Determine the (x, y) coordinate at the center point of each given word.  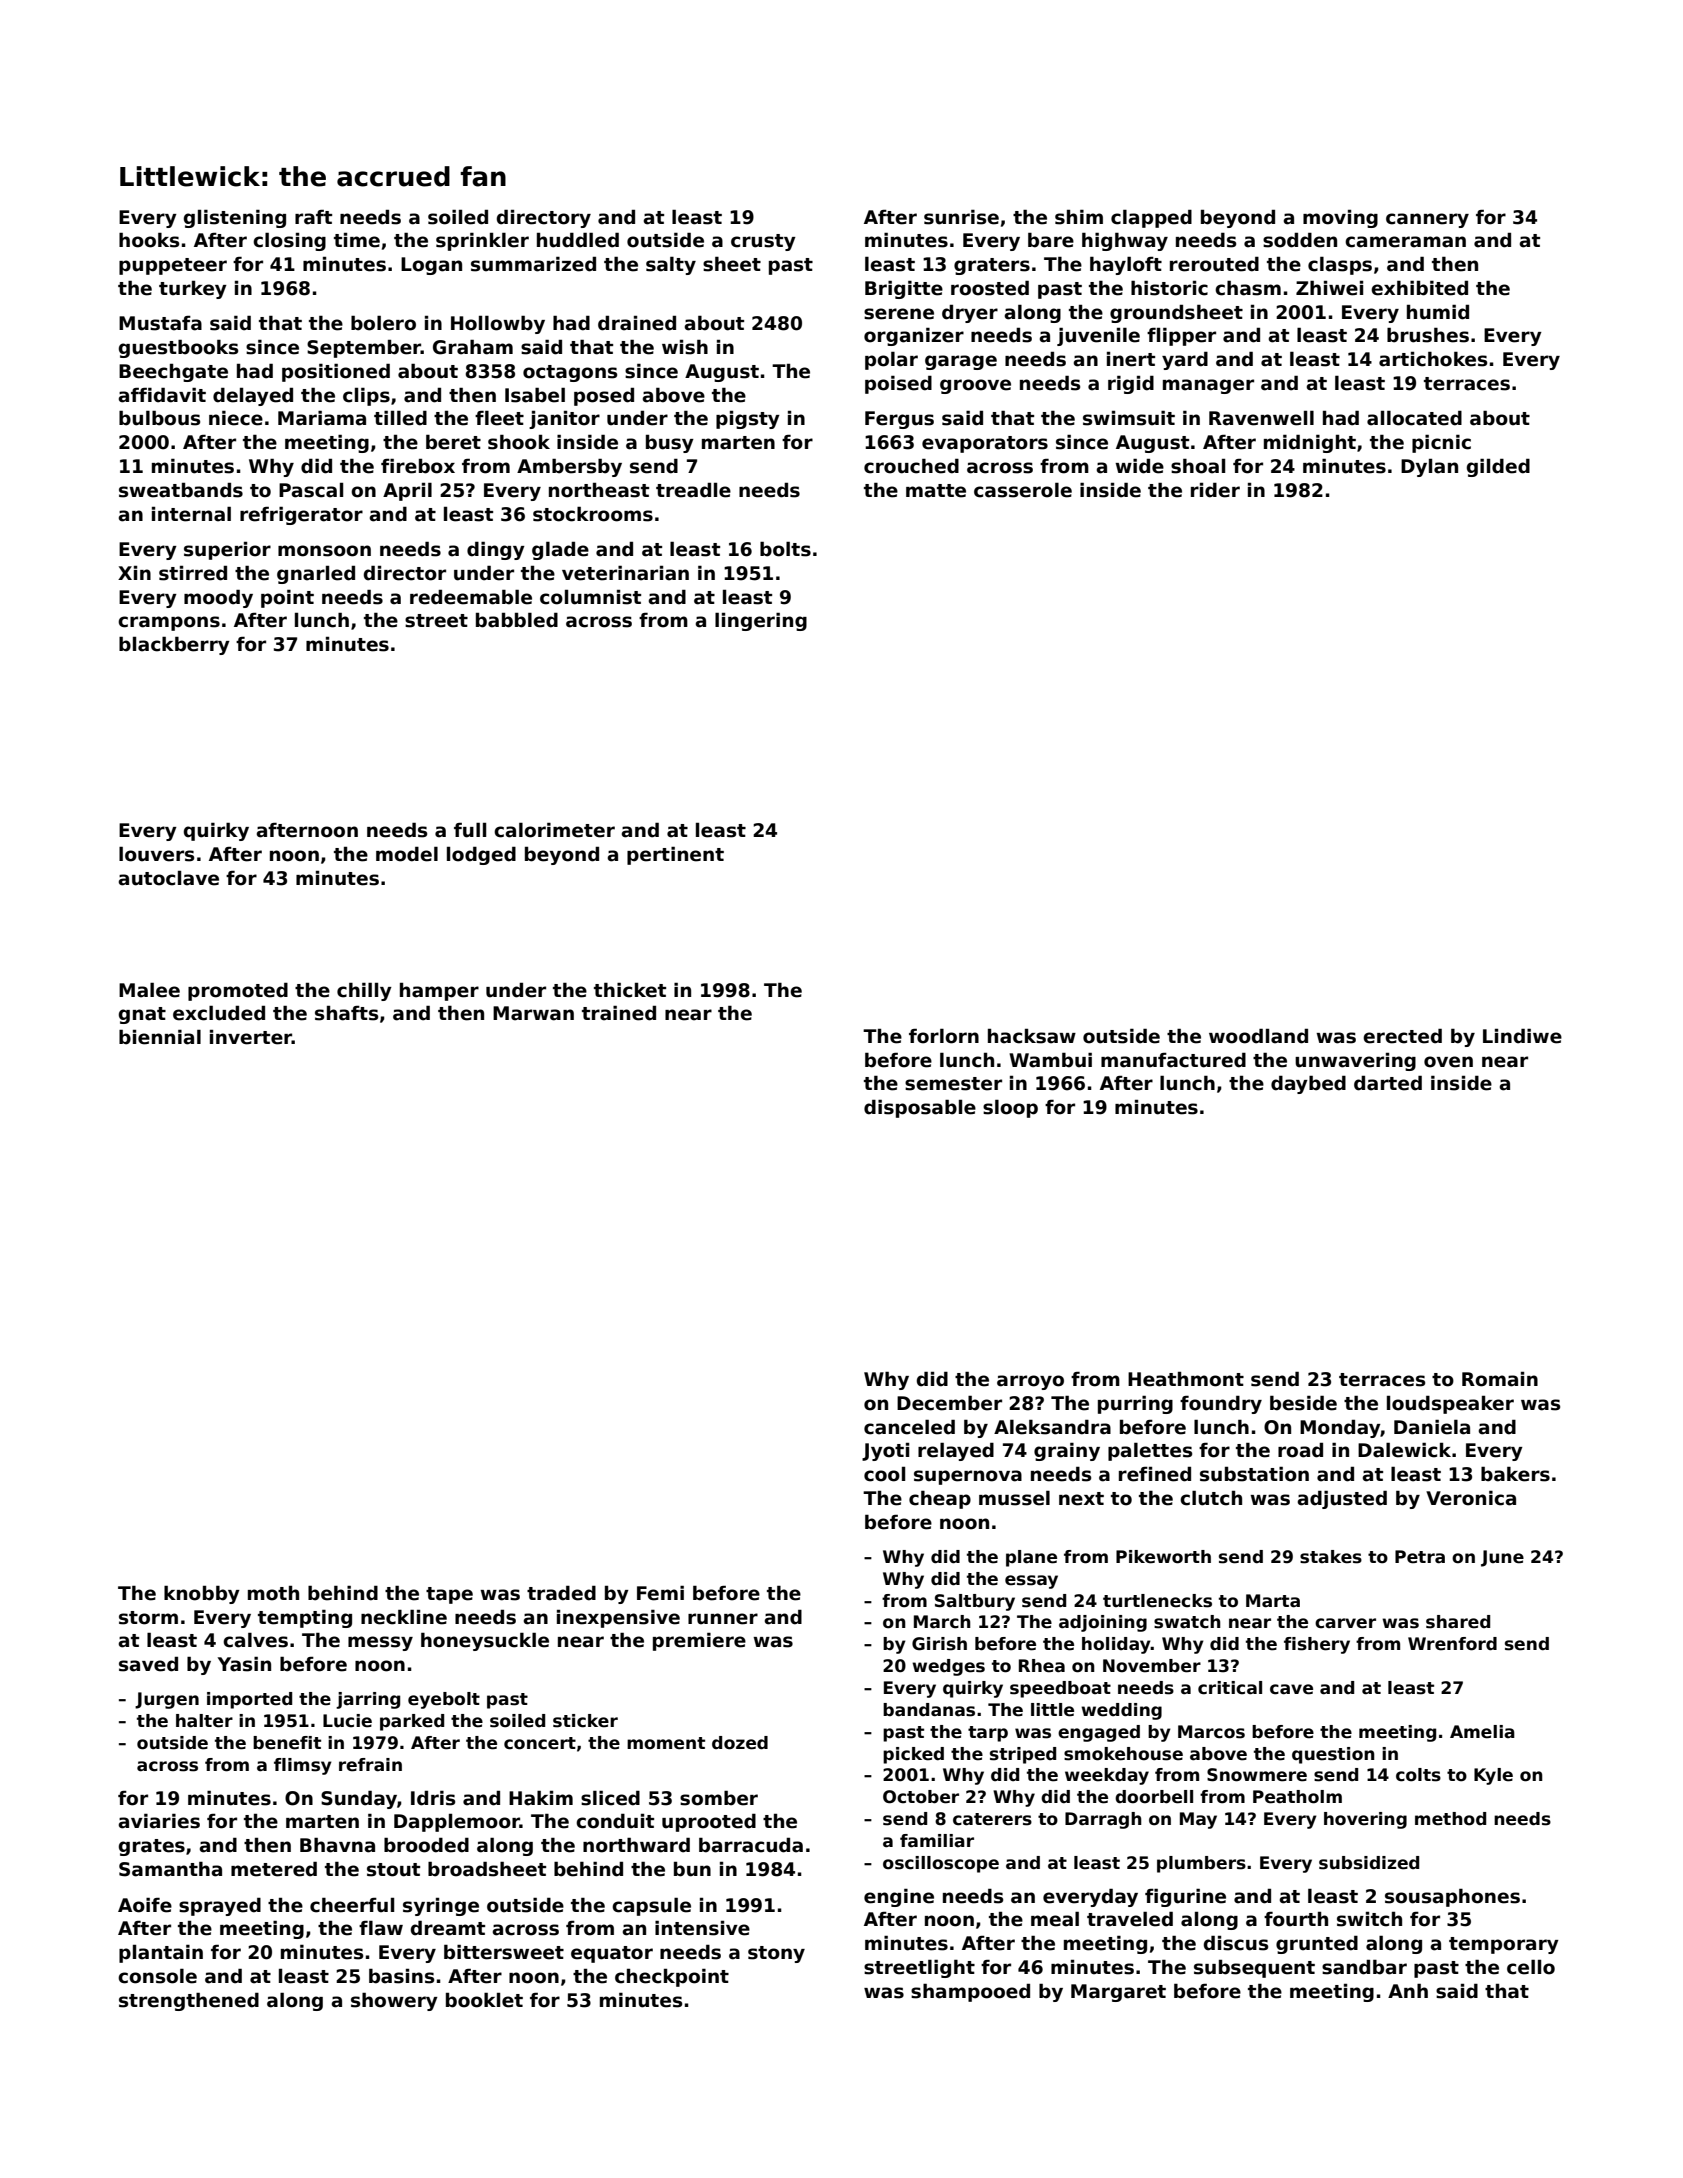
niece (236, 418)
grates (152, 1847)
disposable (920, 1108)
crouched (911, 466)
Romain (1500, 1379)
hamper (439, 991)
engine (899, 1897)
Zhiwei (1329, 288)
